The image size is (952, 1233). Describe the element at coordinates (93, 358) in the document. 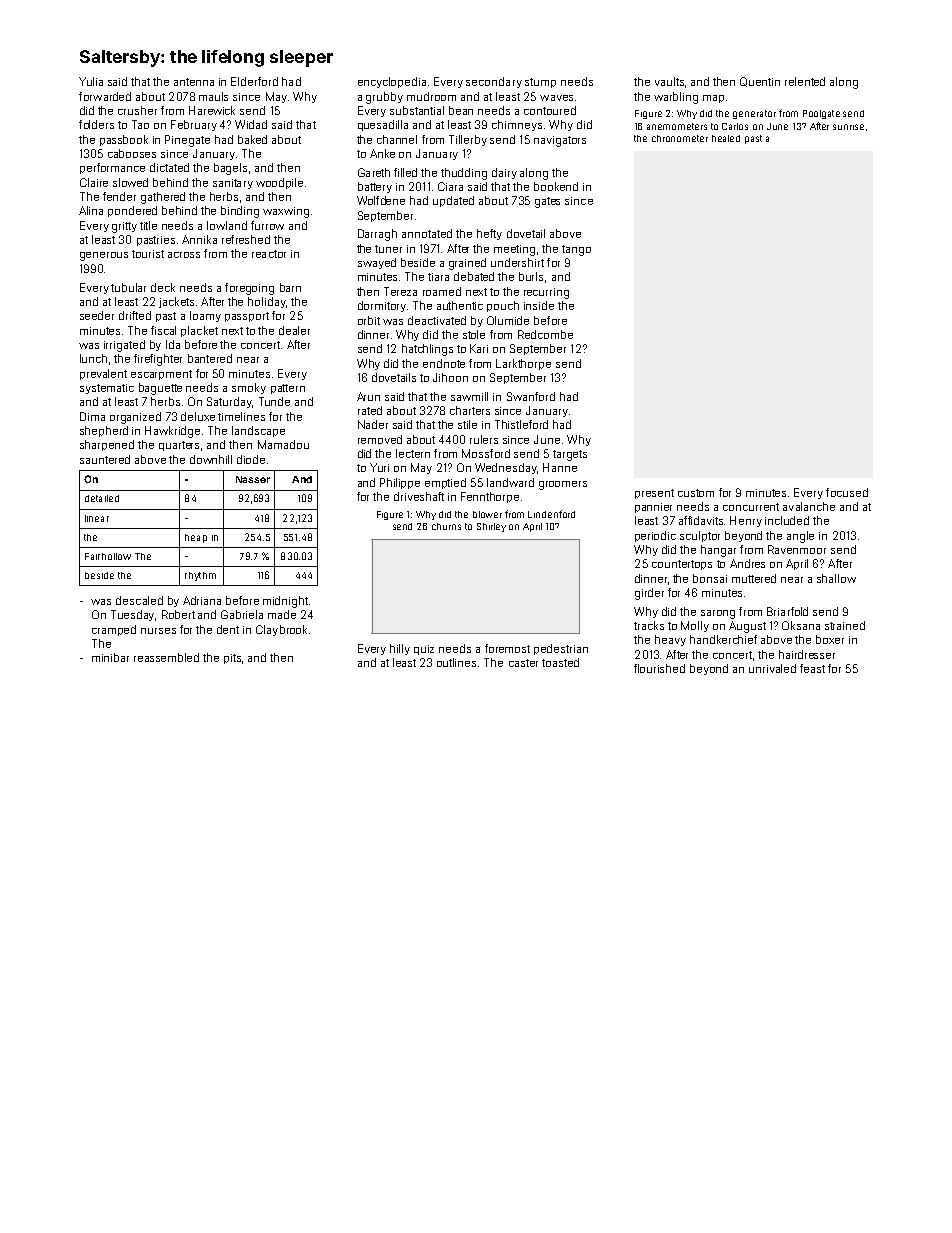

I see `lunch` at that location.
